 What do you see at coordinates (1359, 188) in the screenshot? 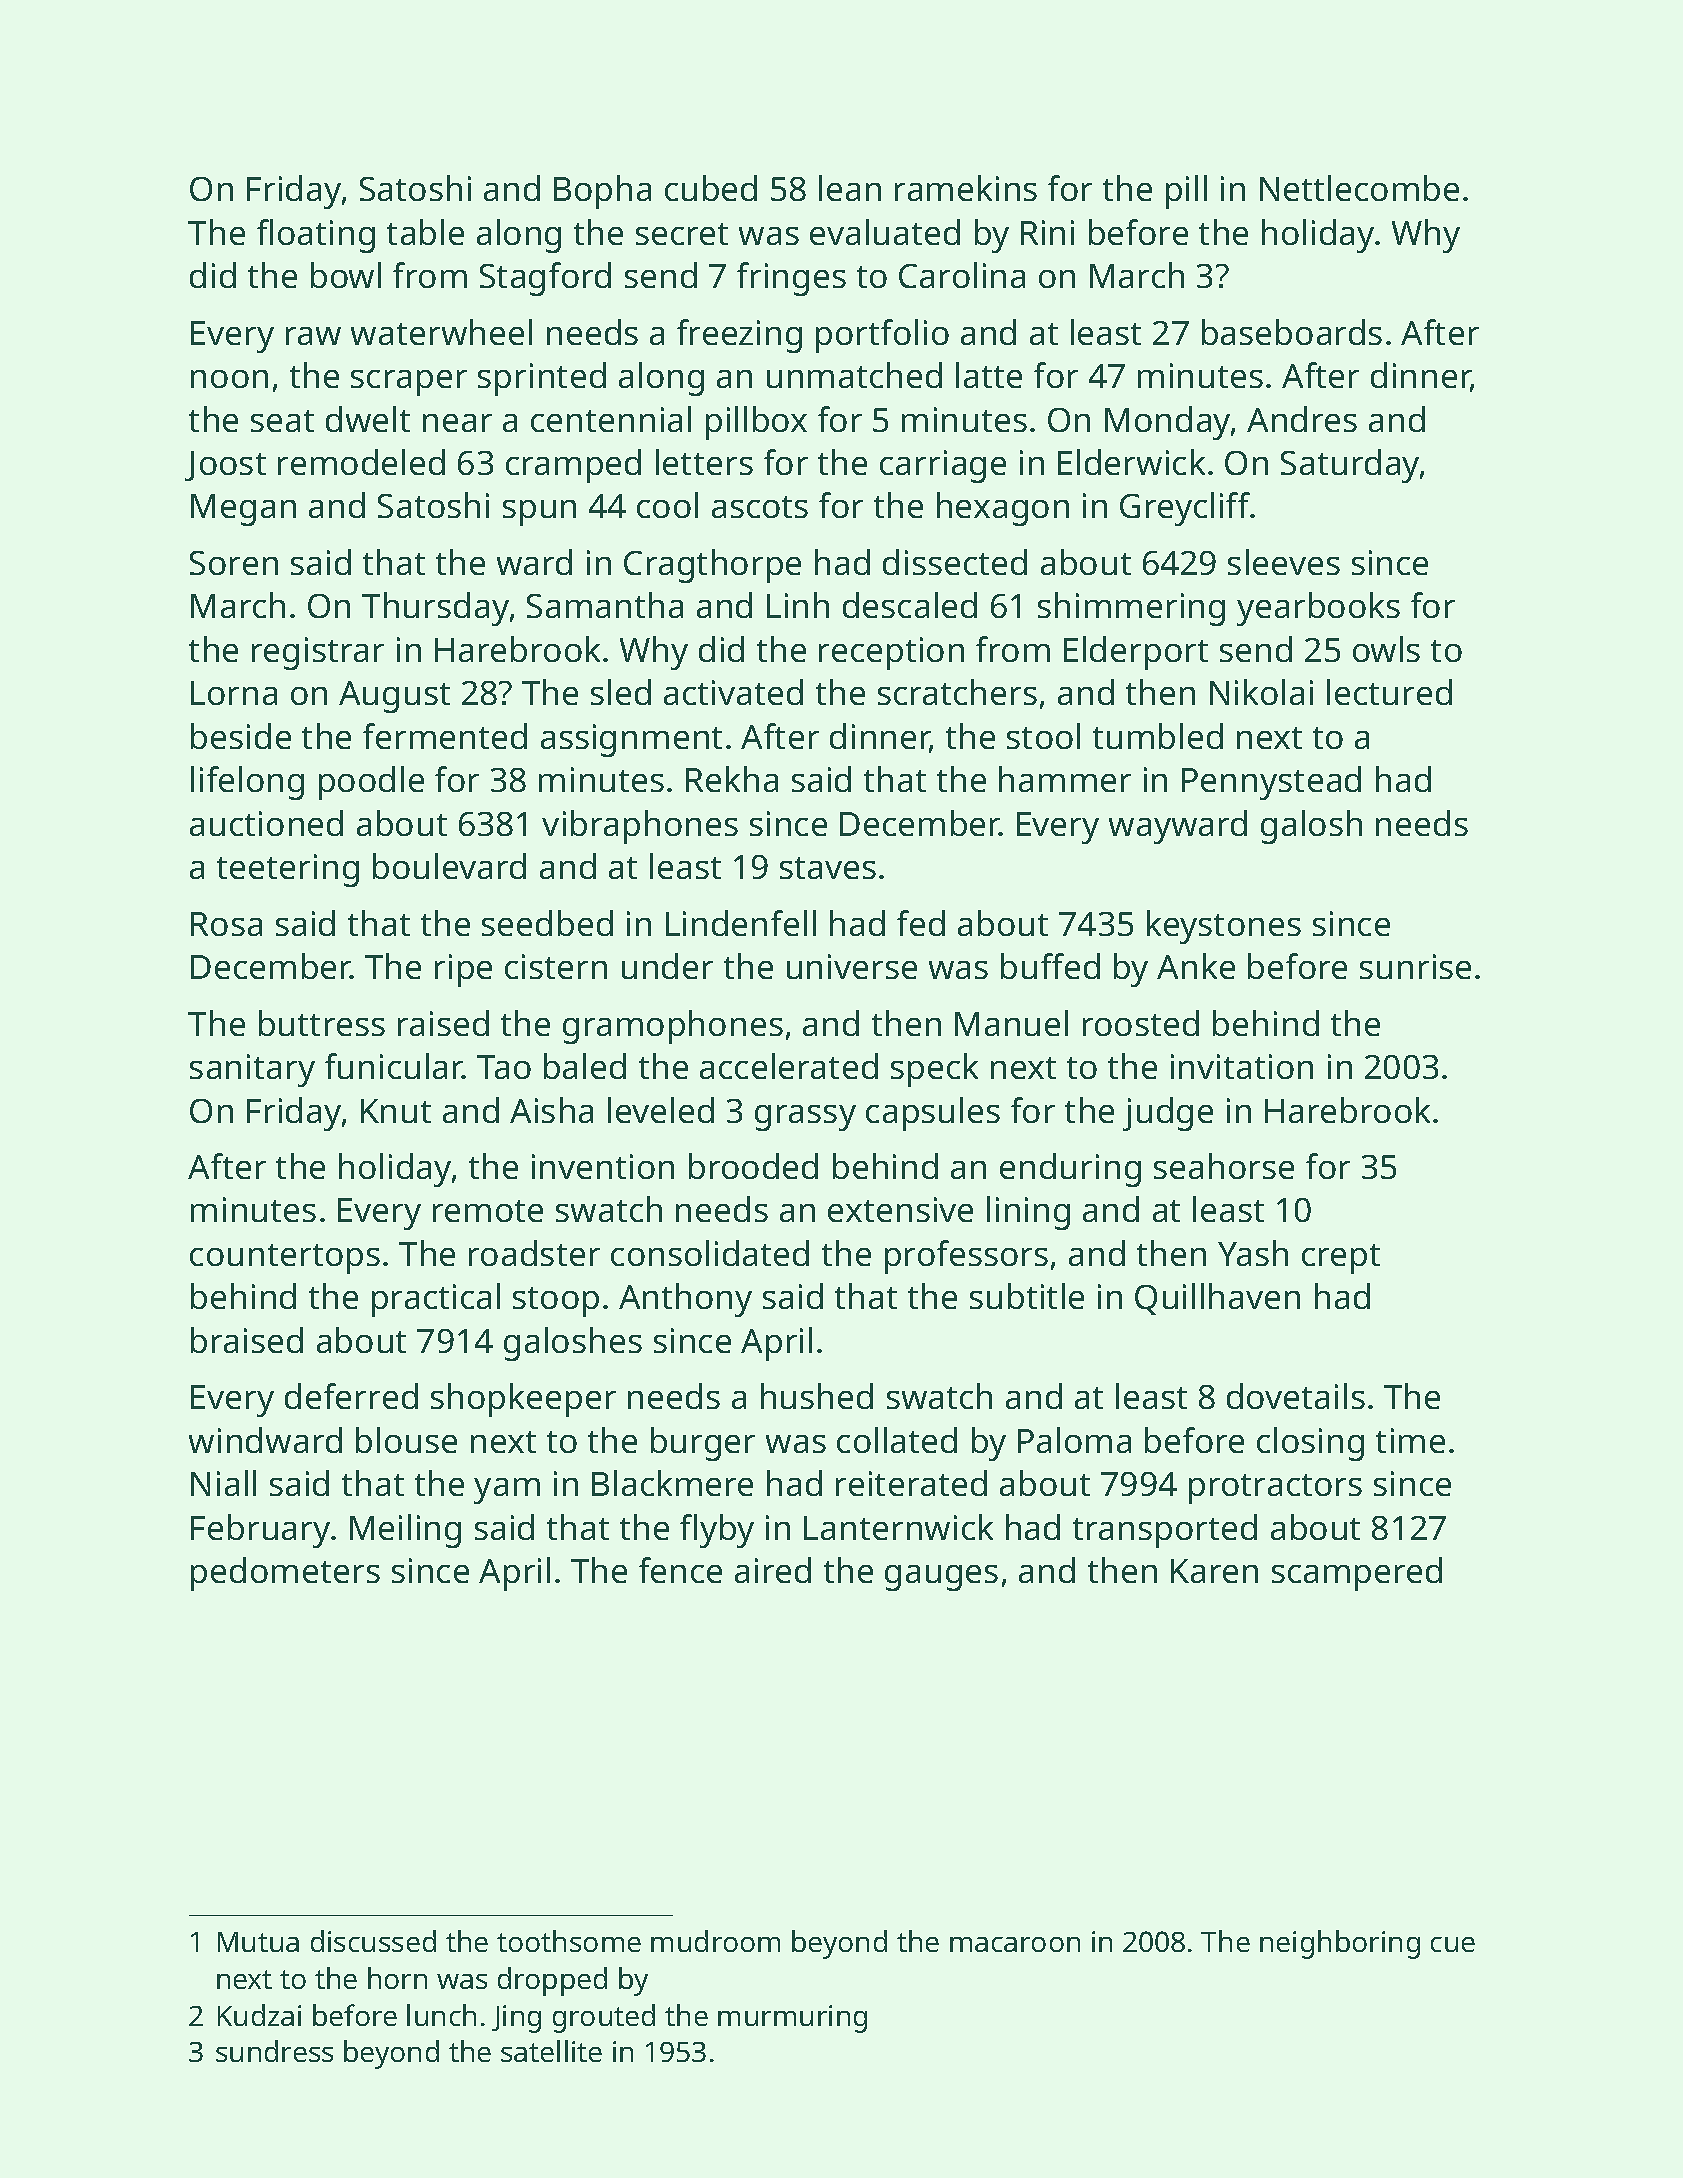
I see `Nettlecombe` at bounding box center [1359, 188].
